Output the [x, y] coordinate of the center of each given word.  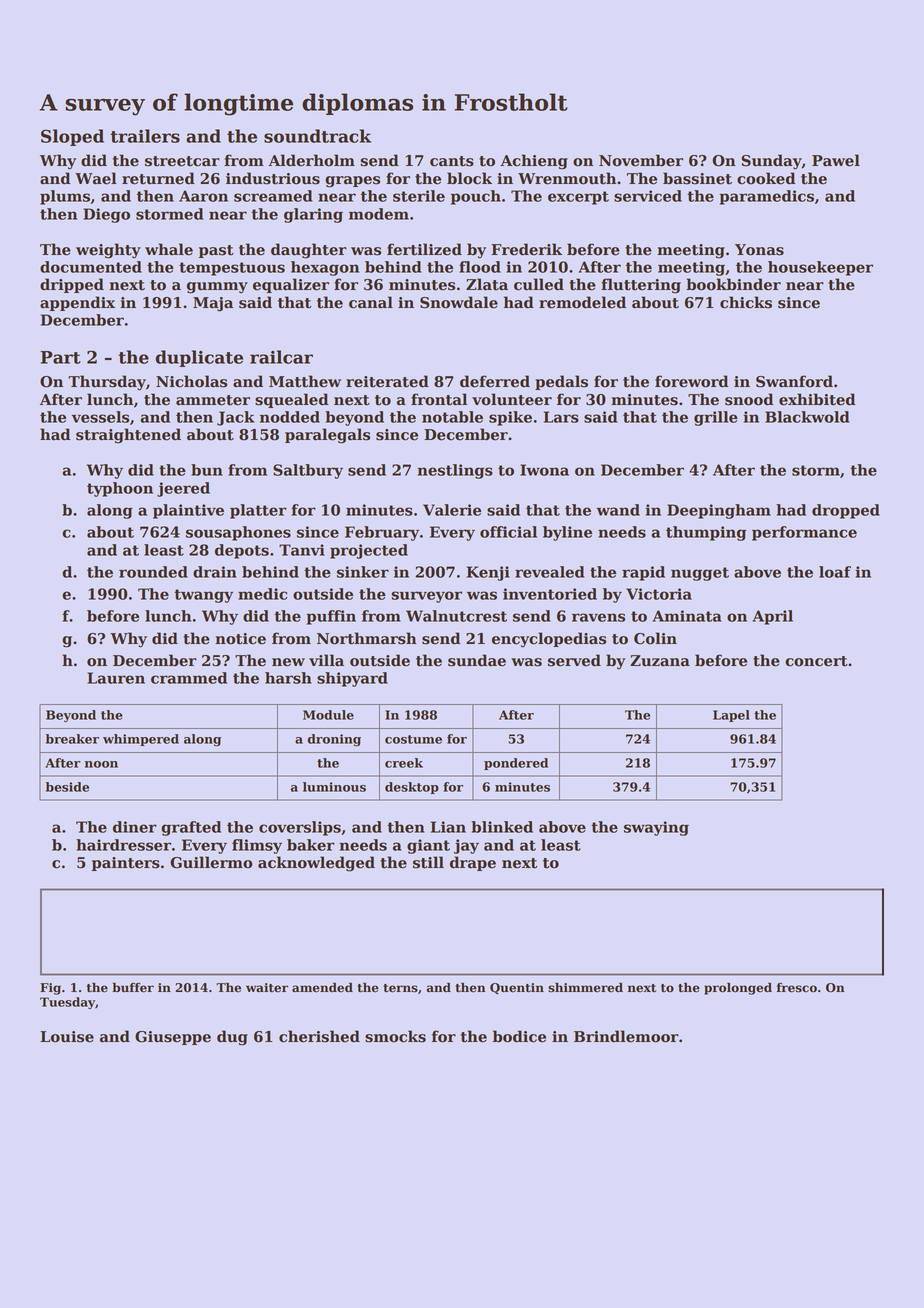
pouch [476, 197]
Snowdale [459, 302]
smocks [395, 1036]
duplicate [199, 358]
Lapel [731, 716]
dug [232, 1038]
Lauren [116, 678]
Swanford [794, 381]
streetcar [182, 161]
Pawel [836, 160]
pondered [516, 764]
